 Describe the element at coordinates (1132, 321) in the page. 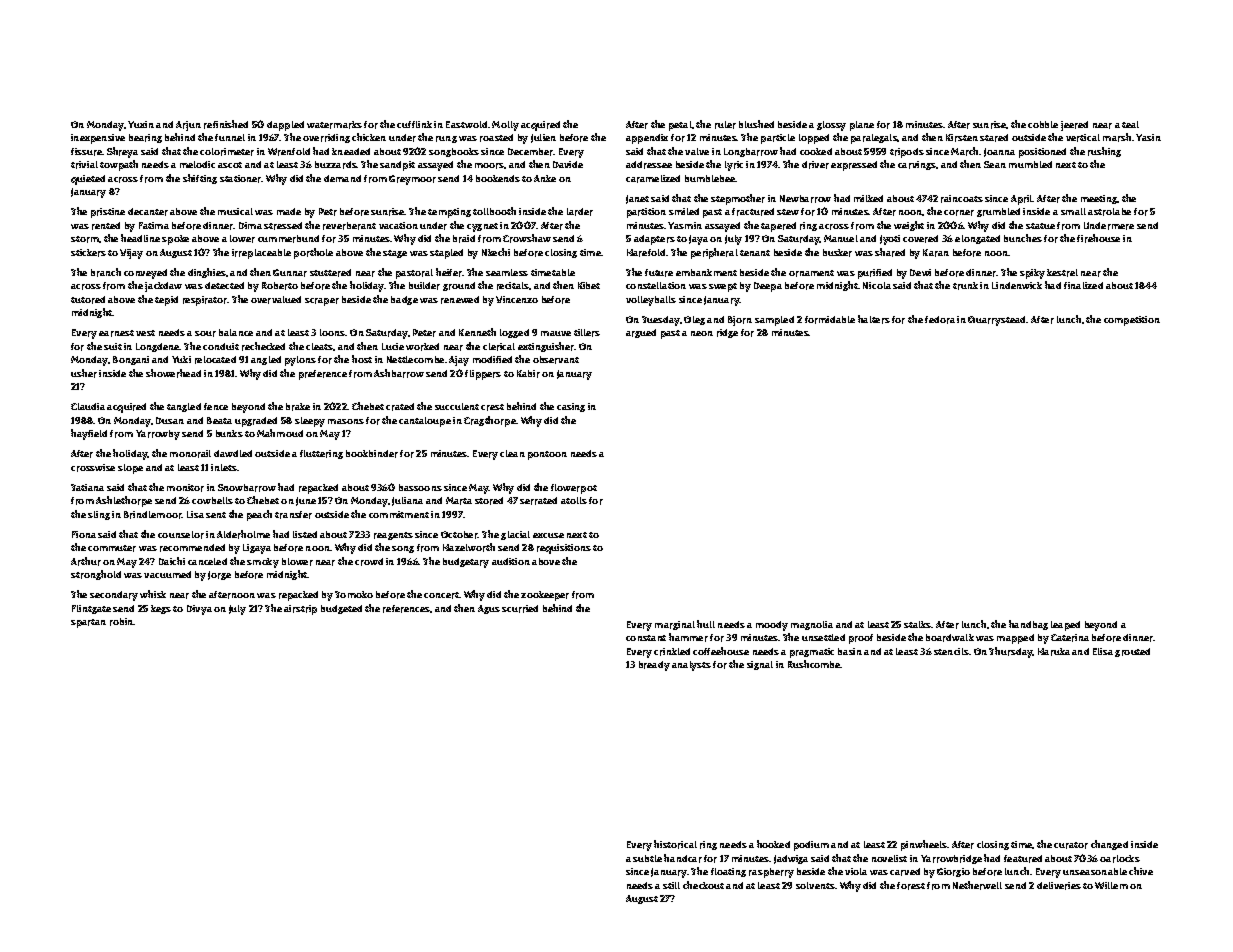

I see `competition` at that location.
